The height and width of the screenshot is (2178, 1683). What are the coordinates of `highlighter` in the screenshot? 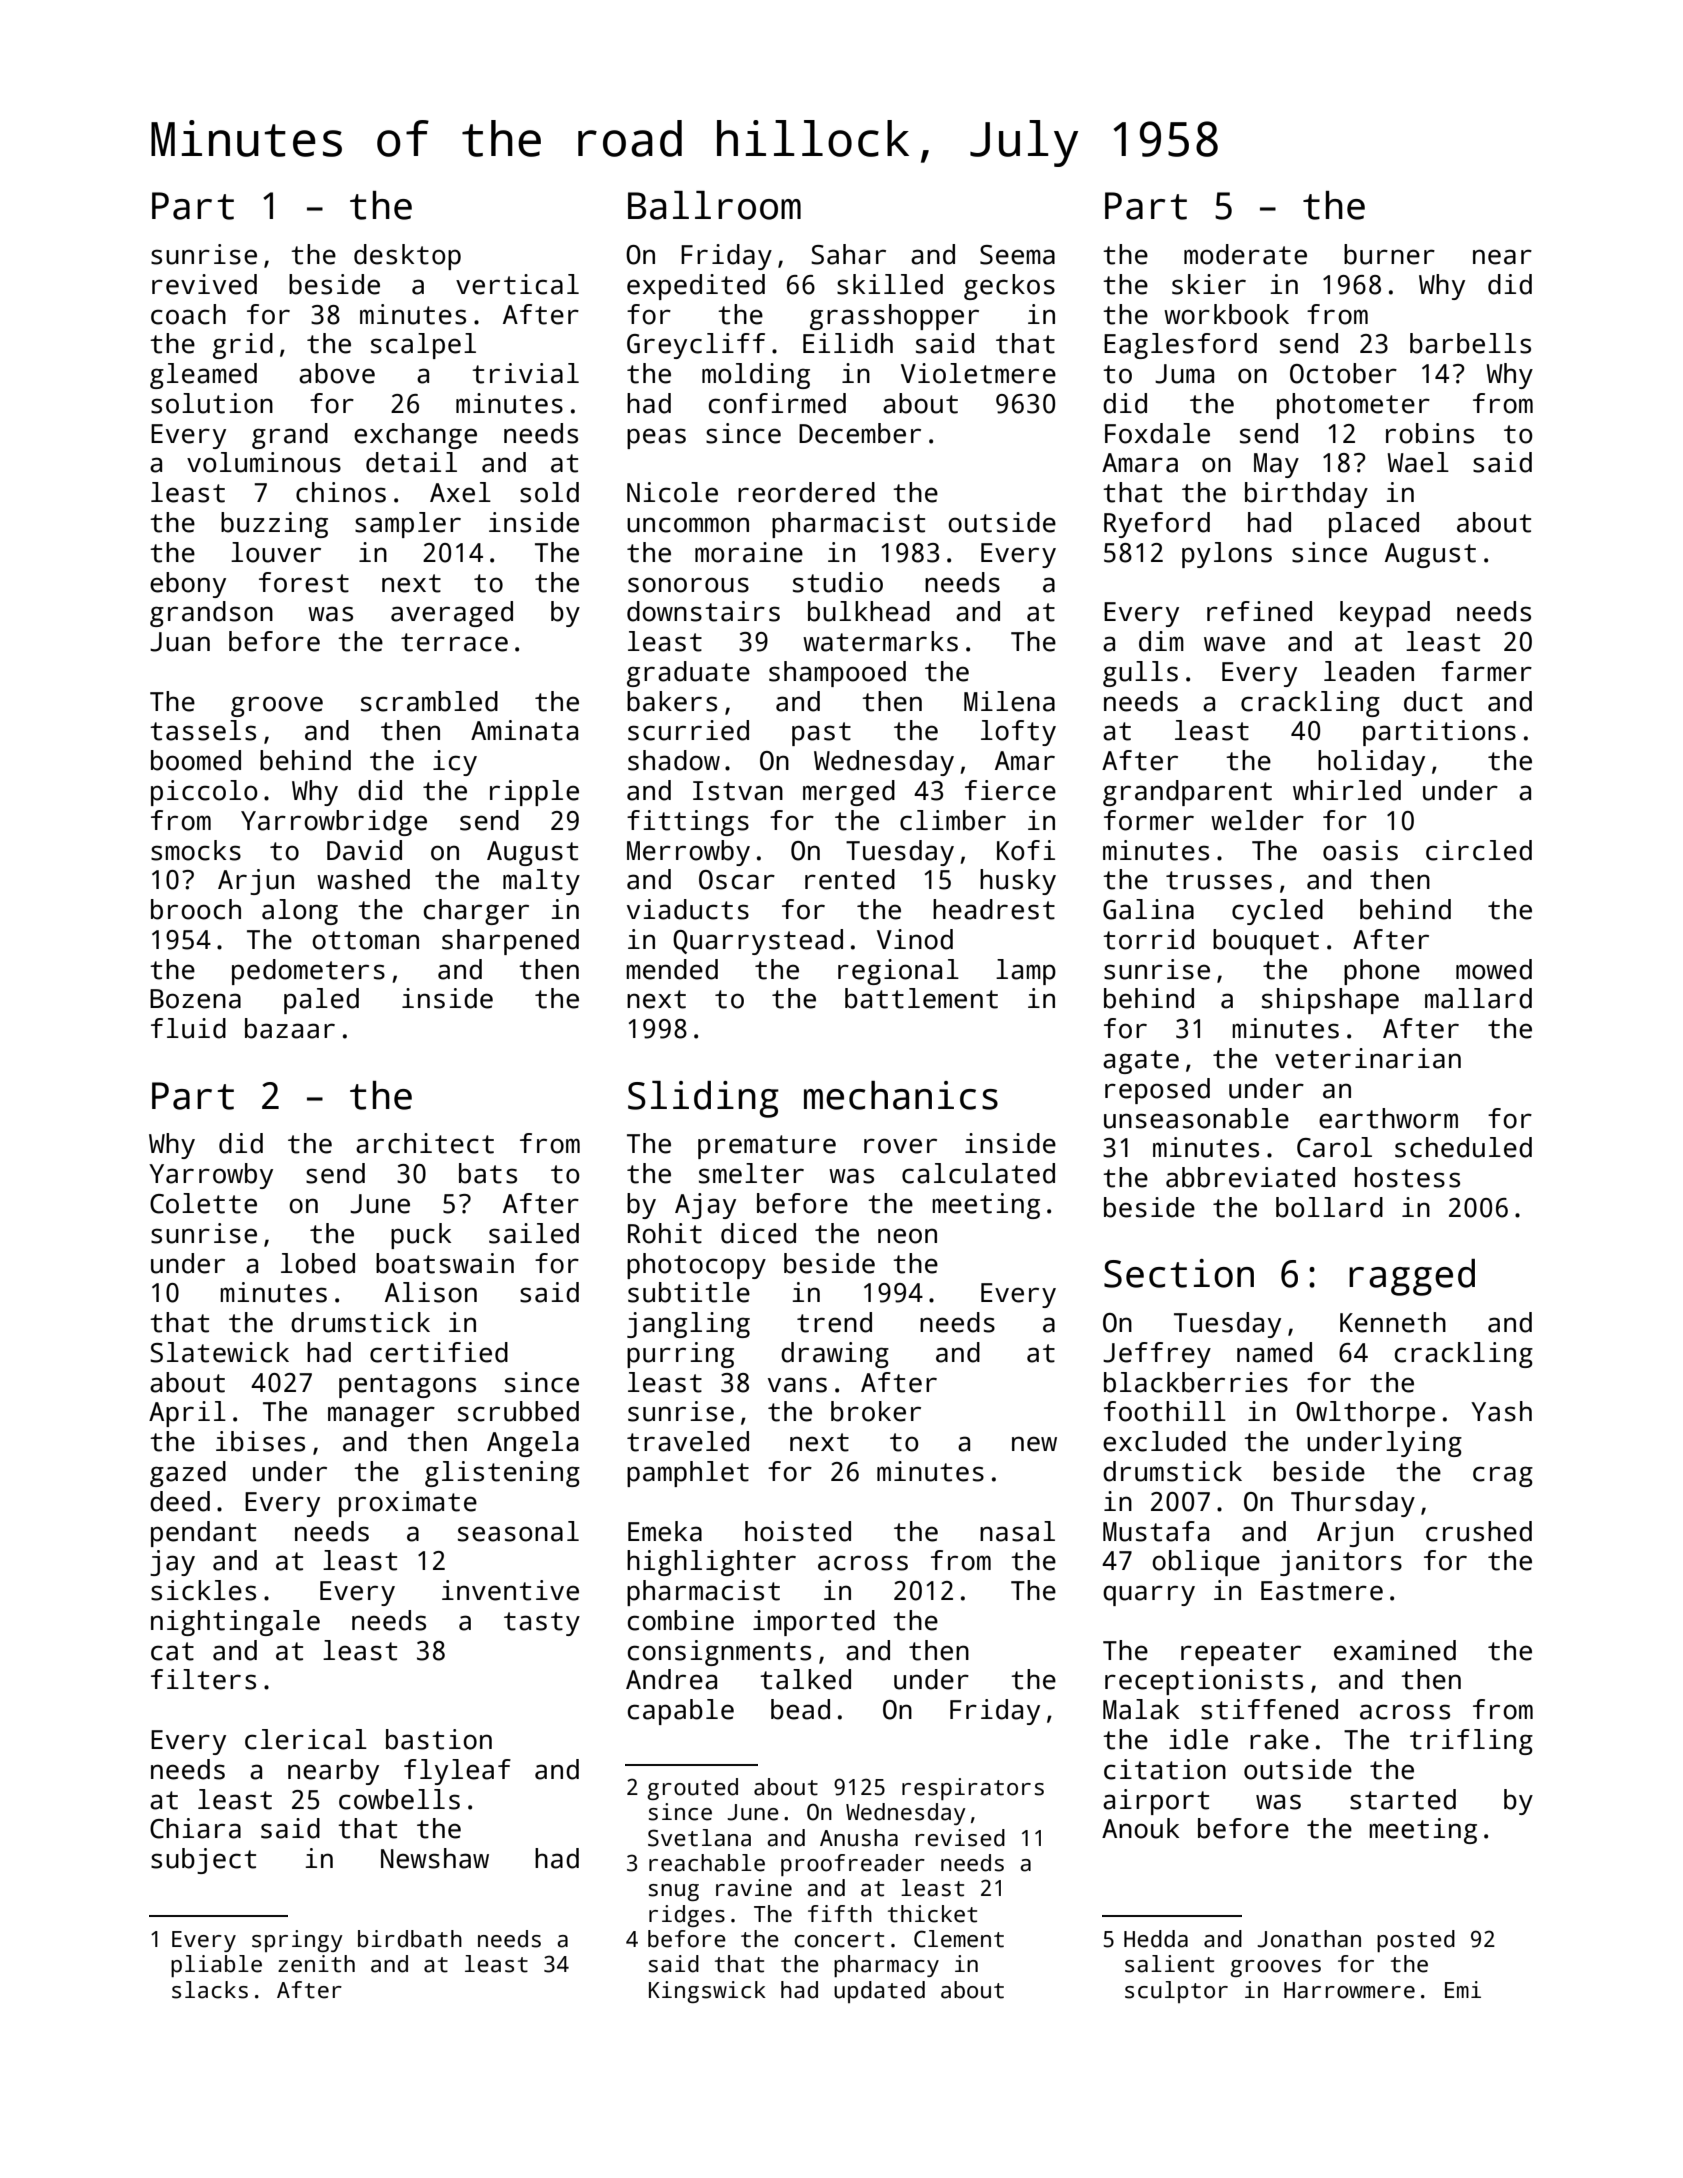 It's located at (711, 1563).
